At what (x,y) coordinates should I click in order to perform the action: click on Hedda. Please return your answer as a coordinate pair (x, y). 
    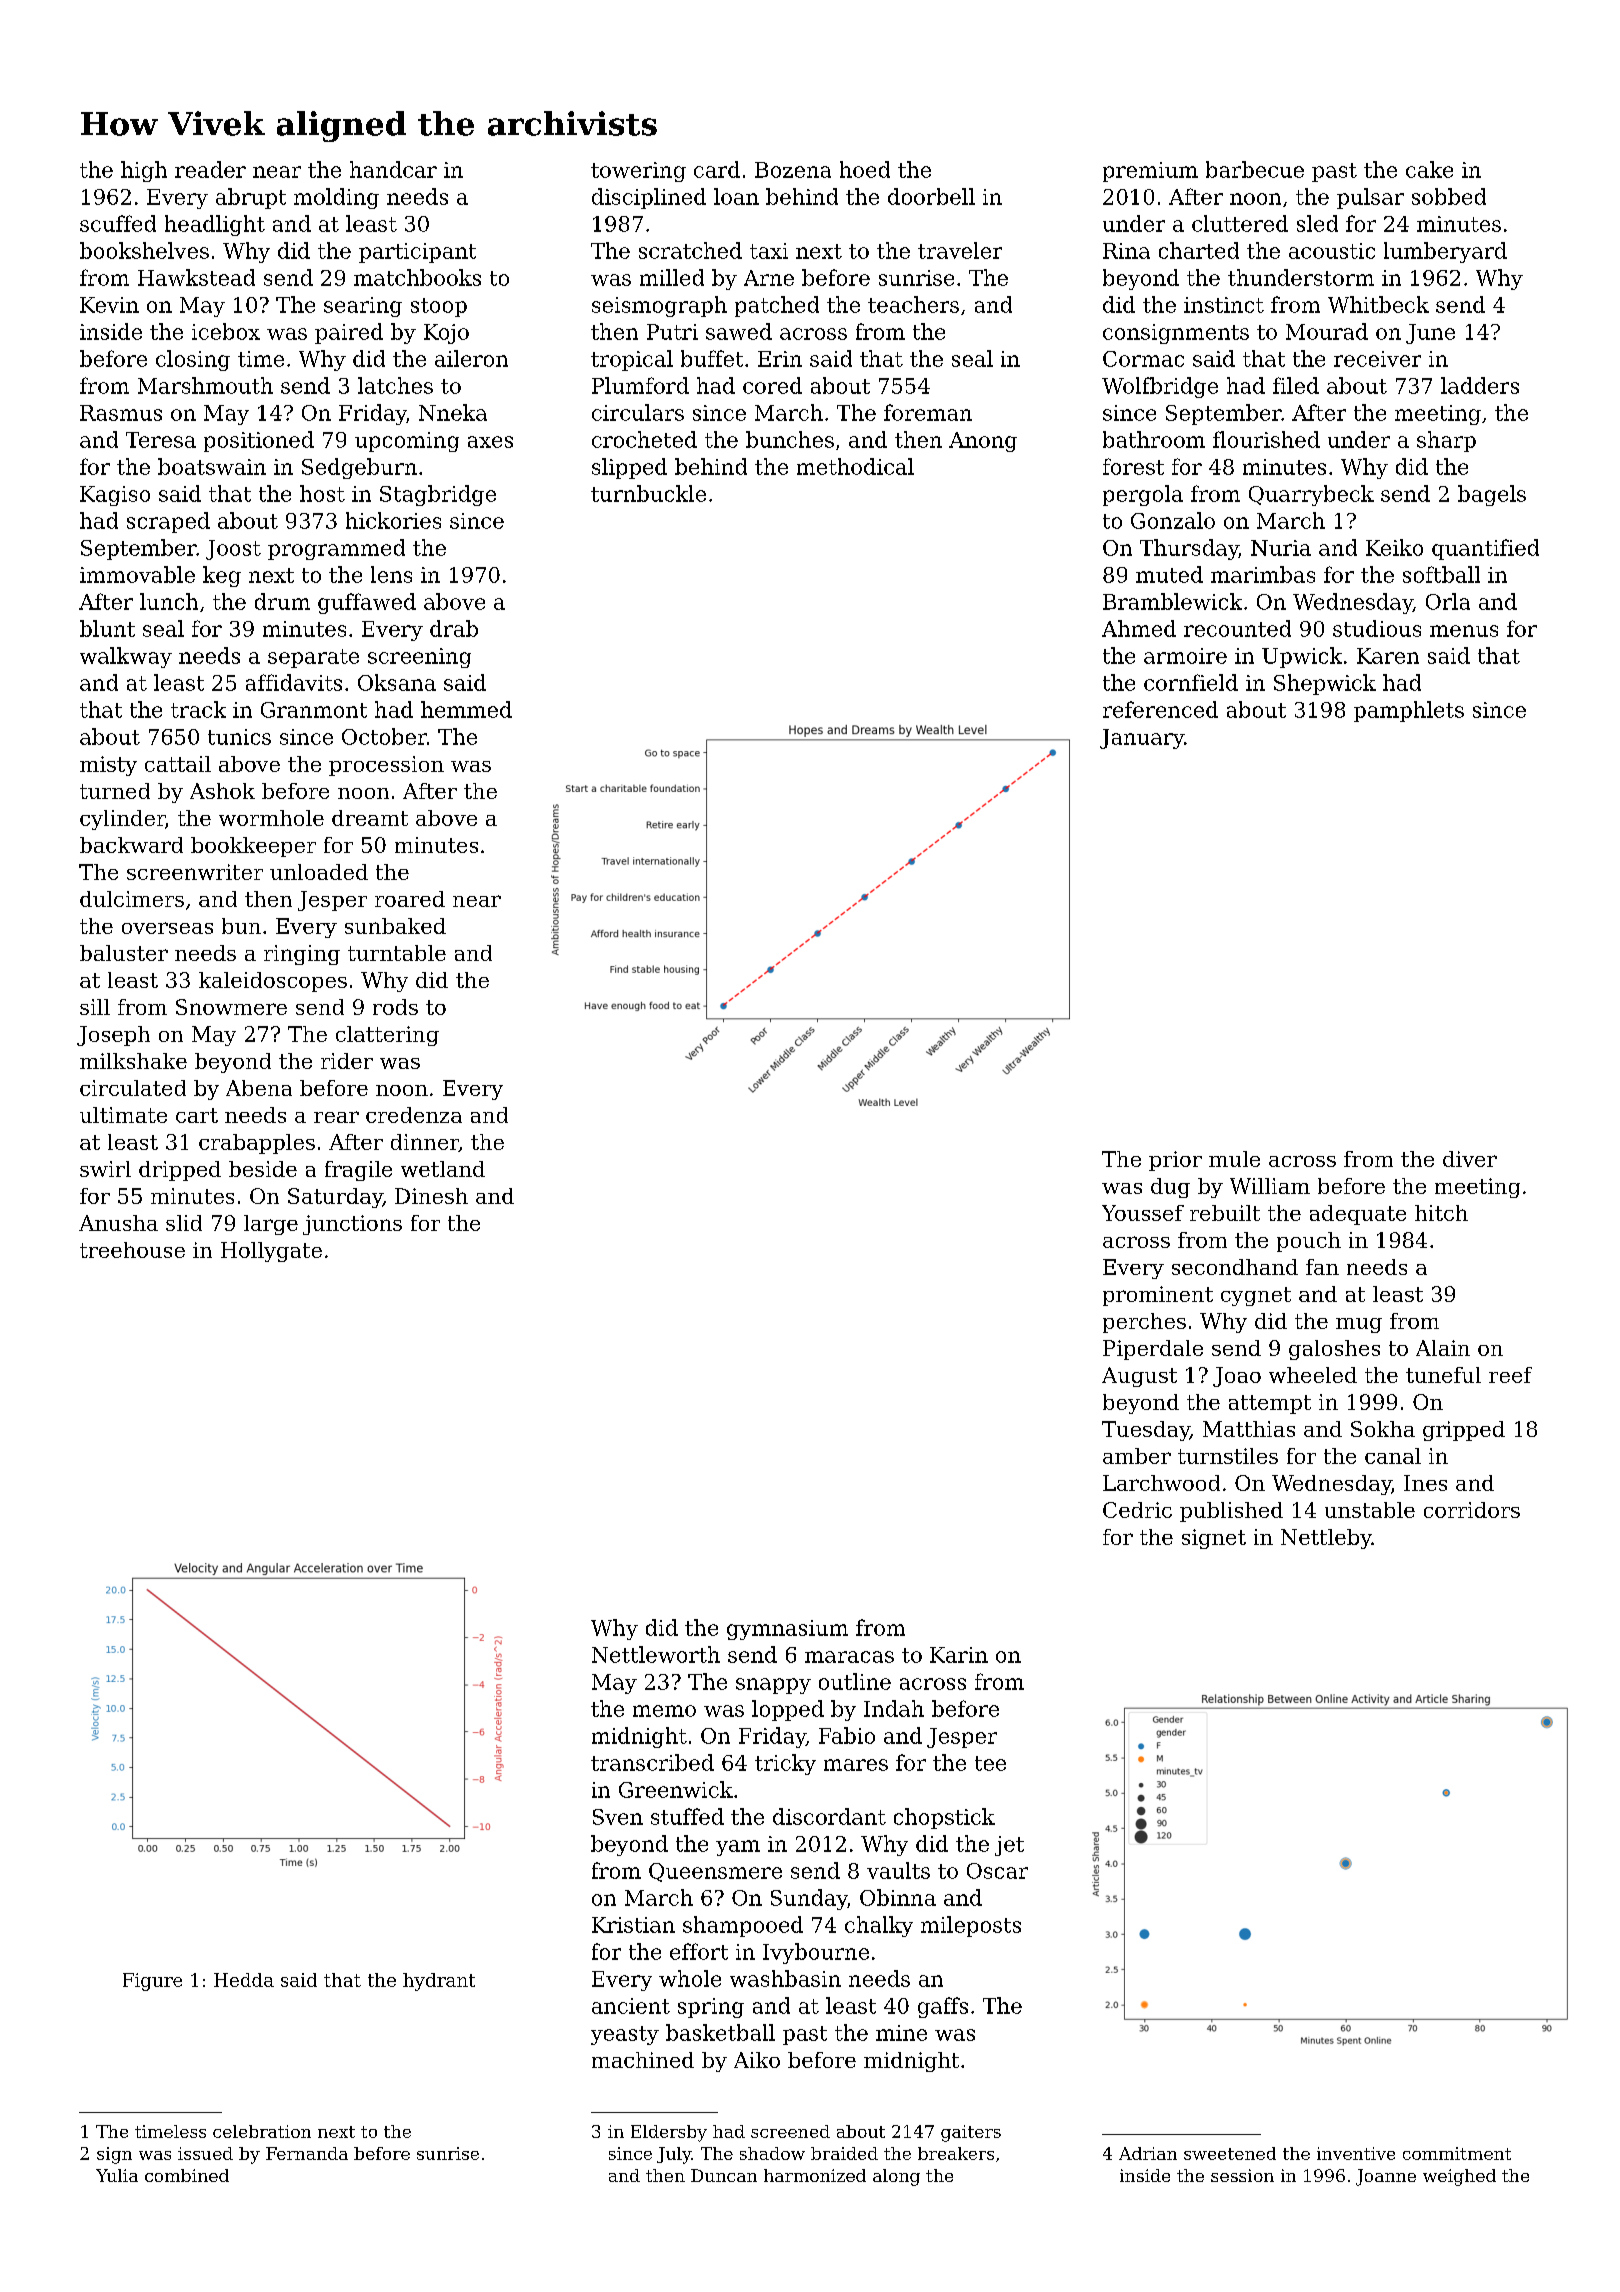
    Looking at the image, I should click on (244, 1980).
